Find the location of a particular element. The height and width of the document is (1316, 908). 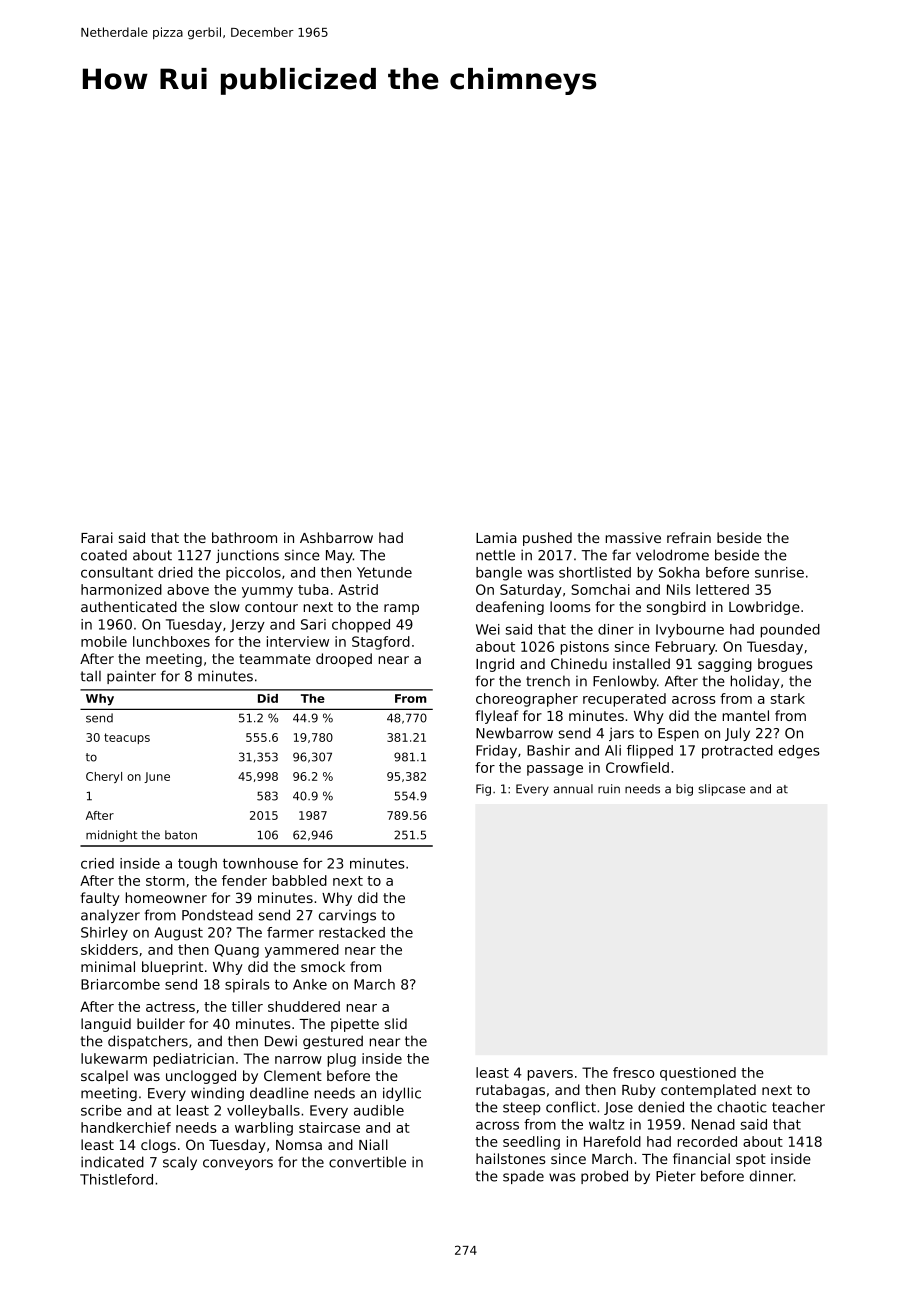

edges is located at coordinates (799, 752).
